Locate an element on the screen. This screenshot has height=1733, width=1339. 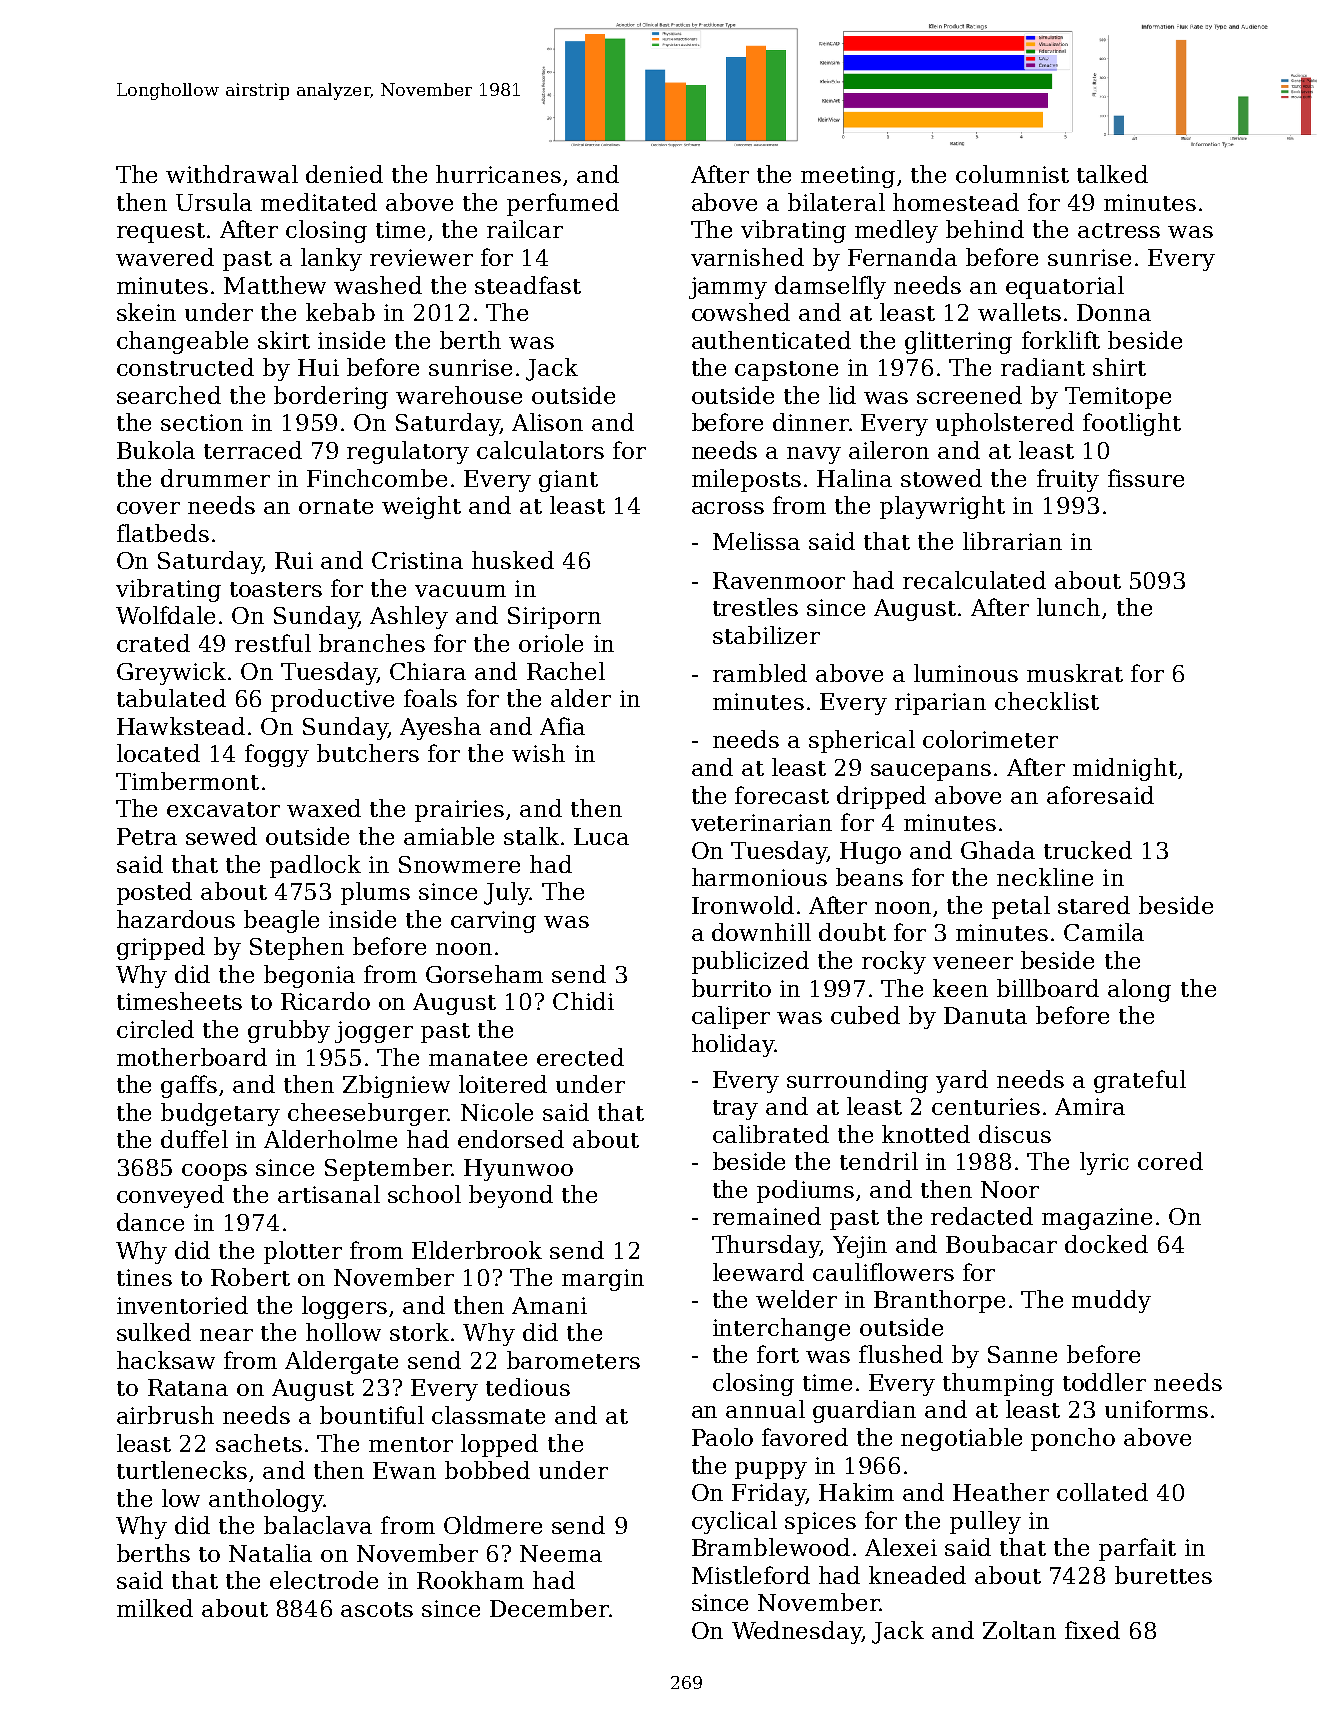
docked is located at coordinates (1106, 1244).
